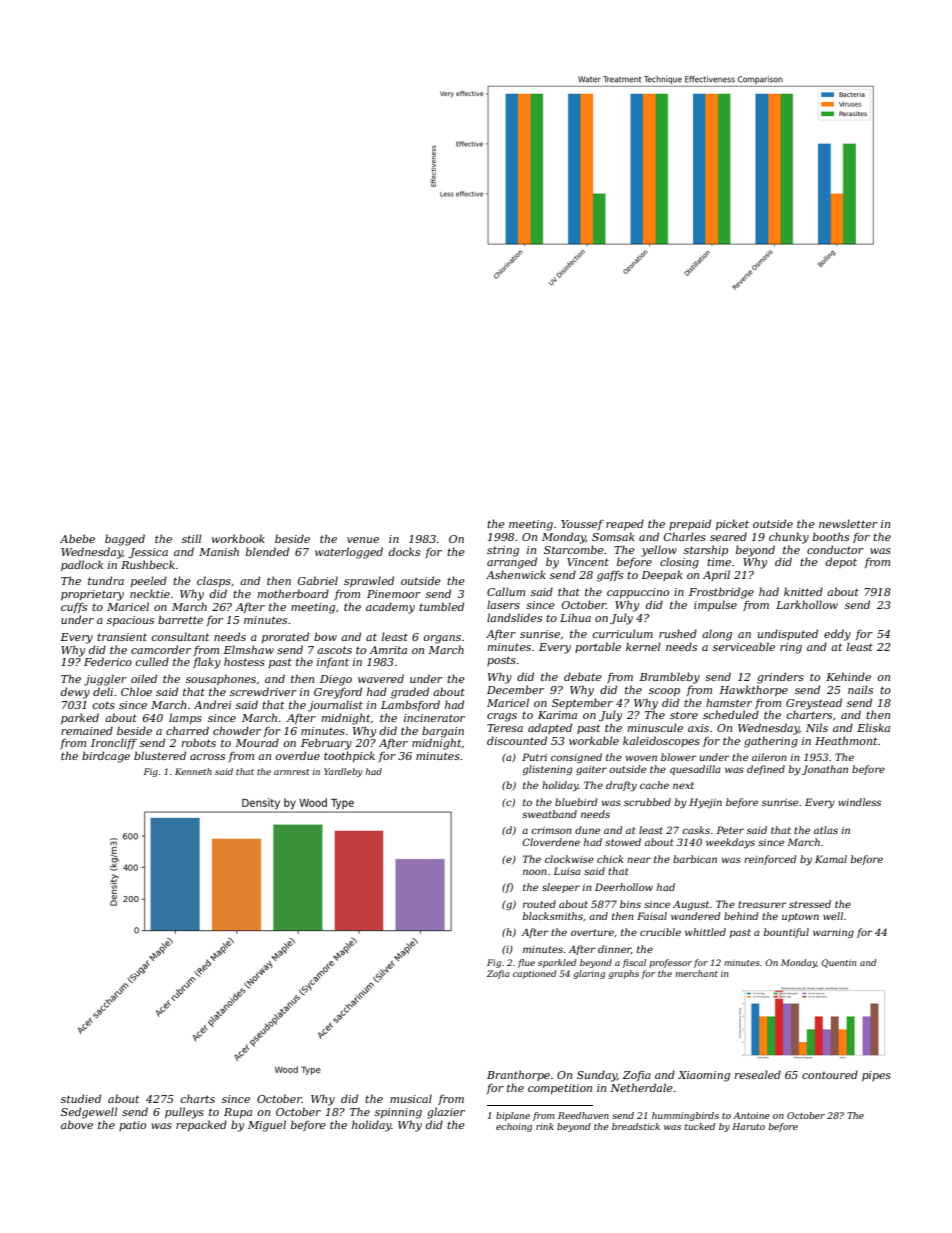 This screenshot has width=952, height=1233. I want to click on Kenneth, so click(193, 771).
